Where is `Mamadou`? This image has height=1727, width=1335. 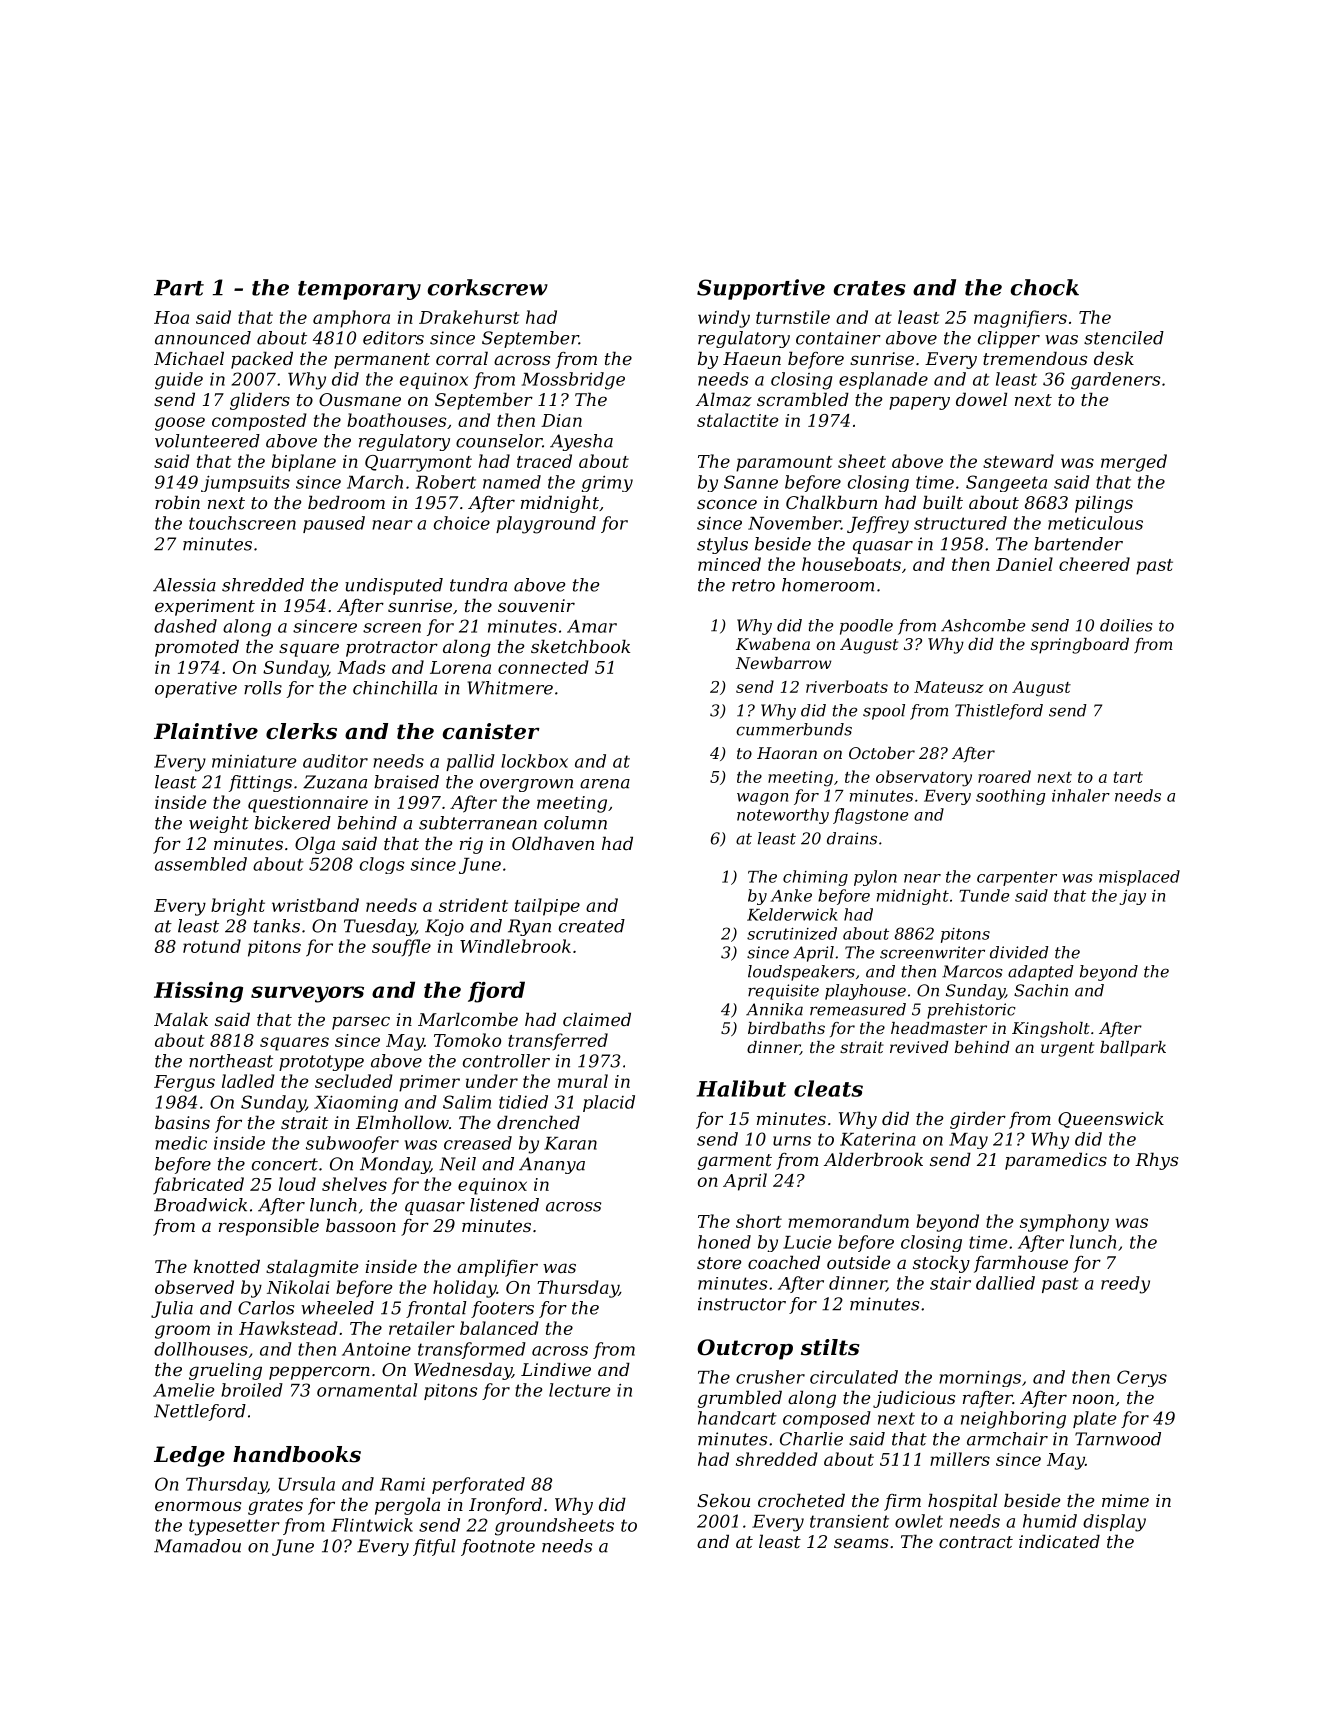 Mamadou is located at coordinates (197, 1546).
